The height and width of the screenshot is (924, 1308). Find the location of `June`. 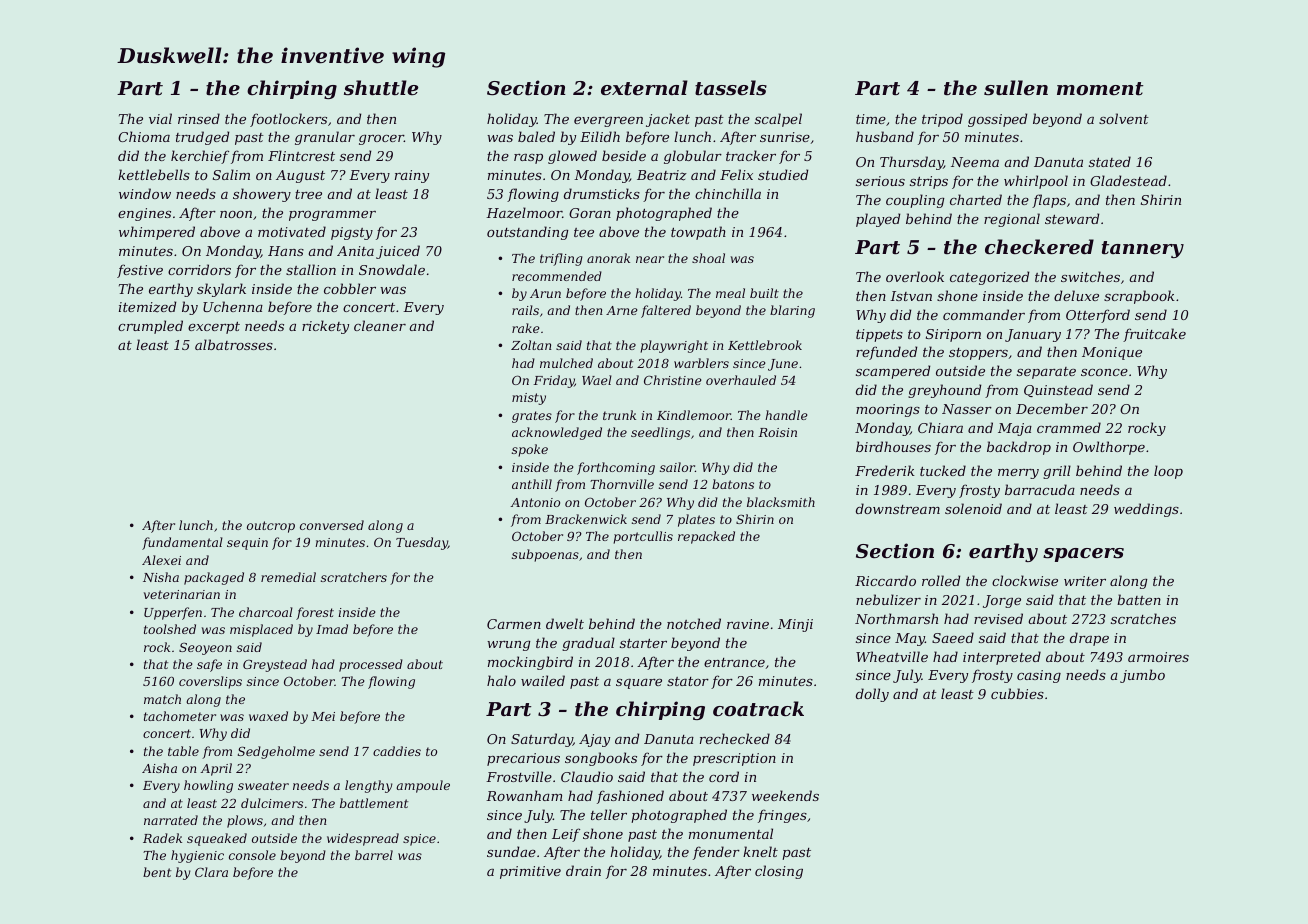

June is located at coordinates (783, 365).
